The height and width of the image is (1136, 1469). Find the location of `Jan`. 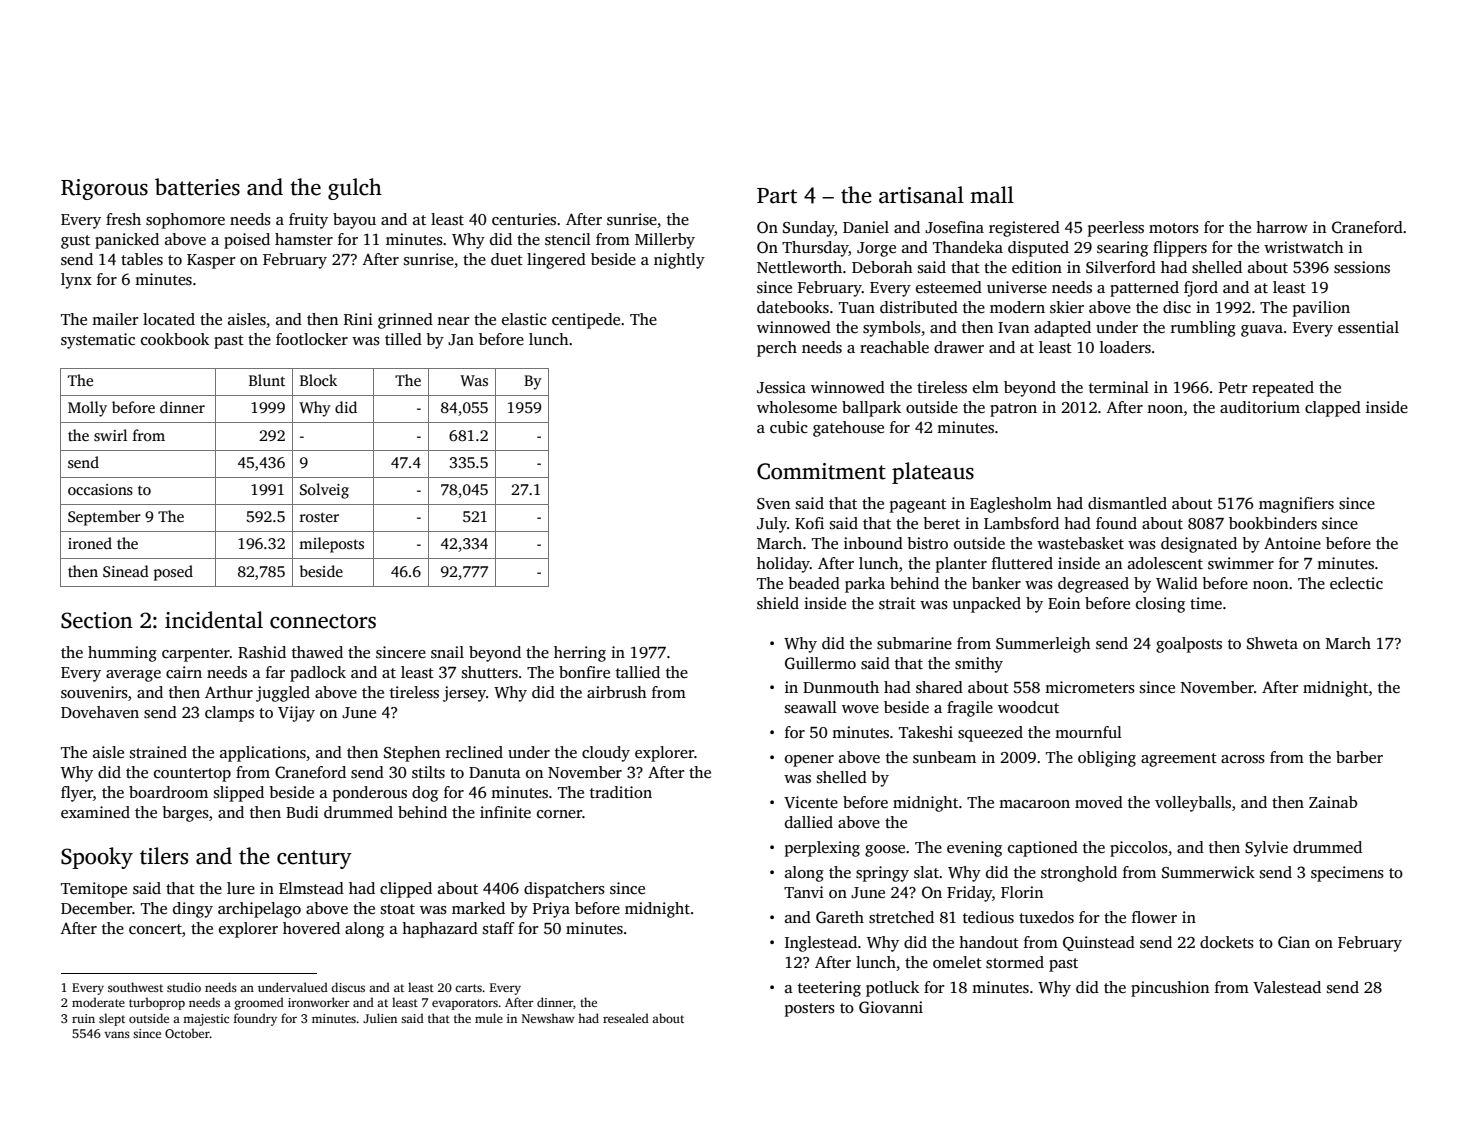

Jan is located at coordinates (461, 339).
